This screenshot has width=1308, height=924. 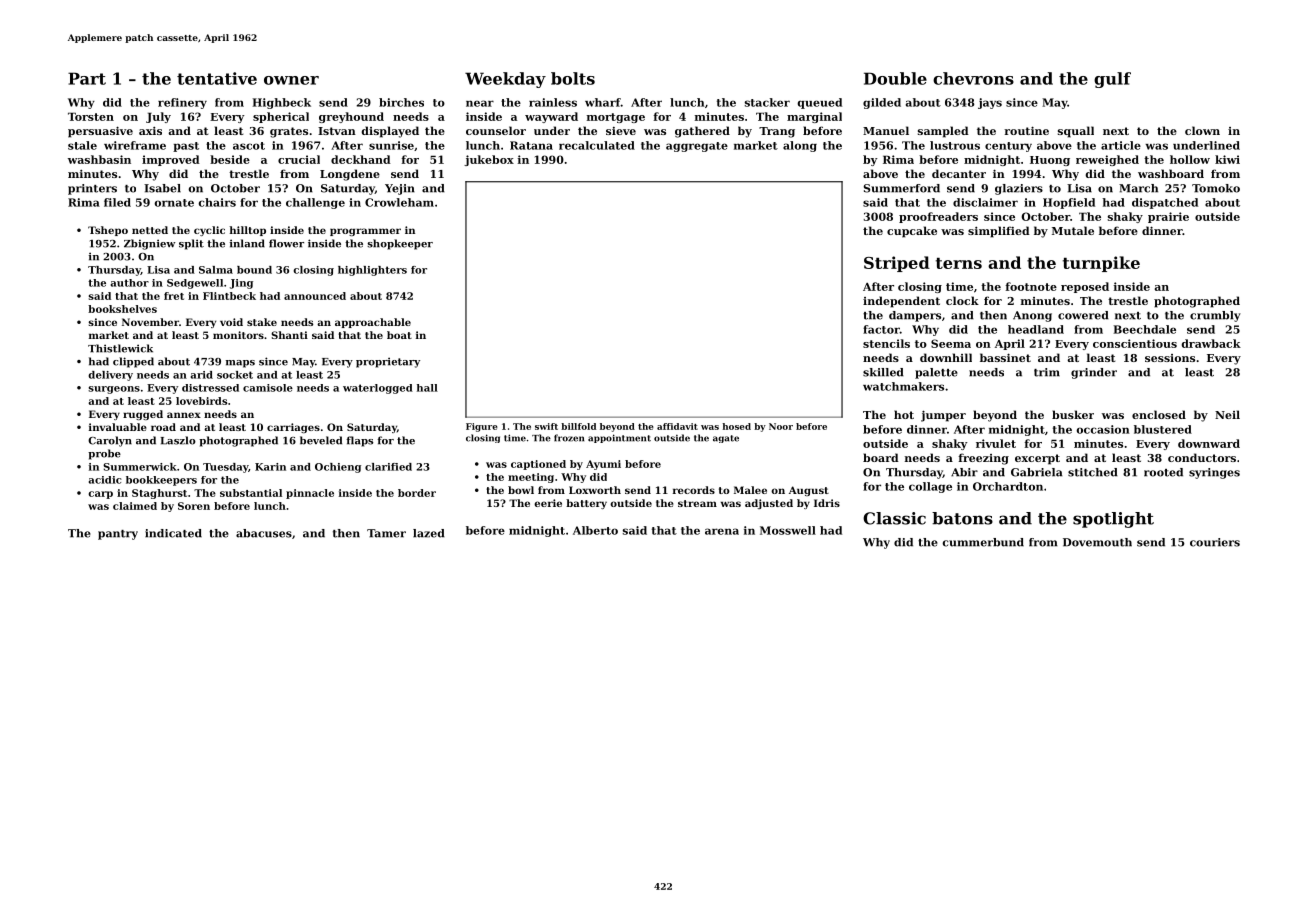 I want to click on prairie, so click(x=1168, y=217).
